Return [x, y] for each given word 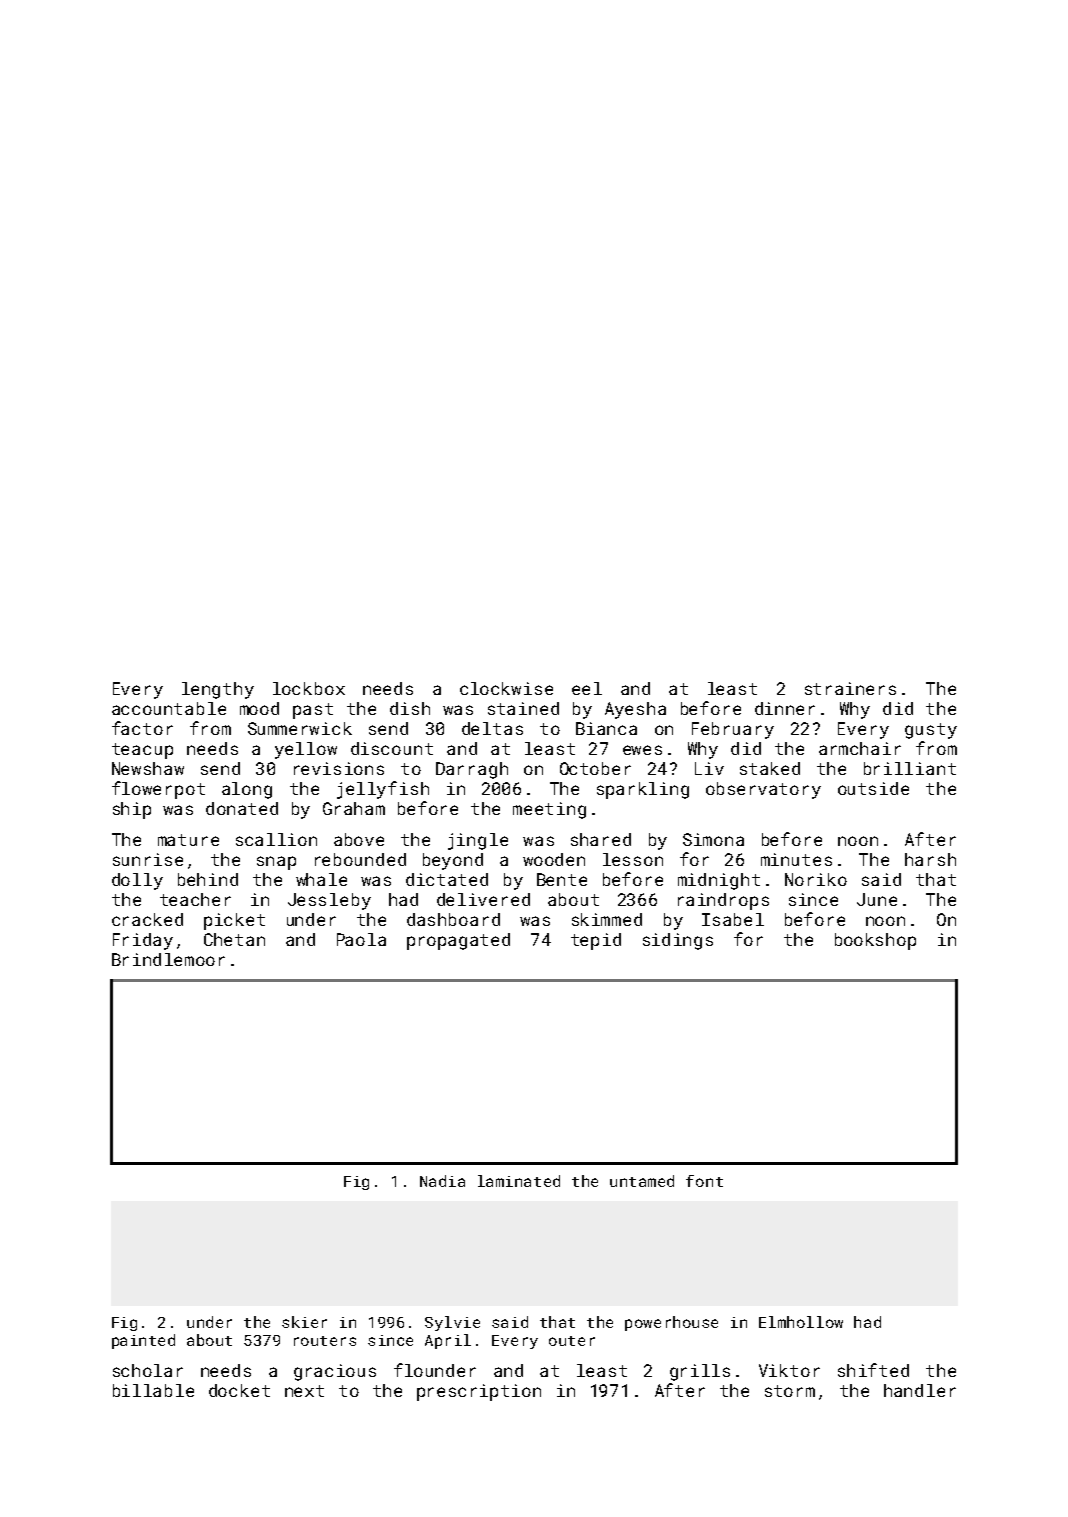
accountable [169, 708]
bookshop [875, 941]
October [595, 768]
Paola [361, 939]
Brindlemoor [168, 959]
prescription [479, 1392]
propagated [458, 941]
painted [143, 1341]
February [733, 730]
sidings [678, 941]
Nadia [442, 1181]
